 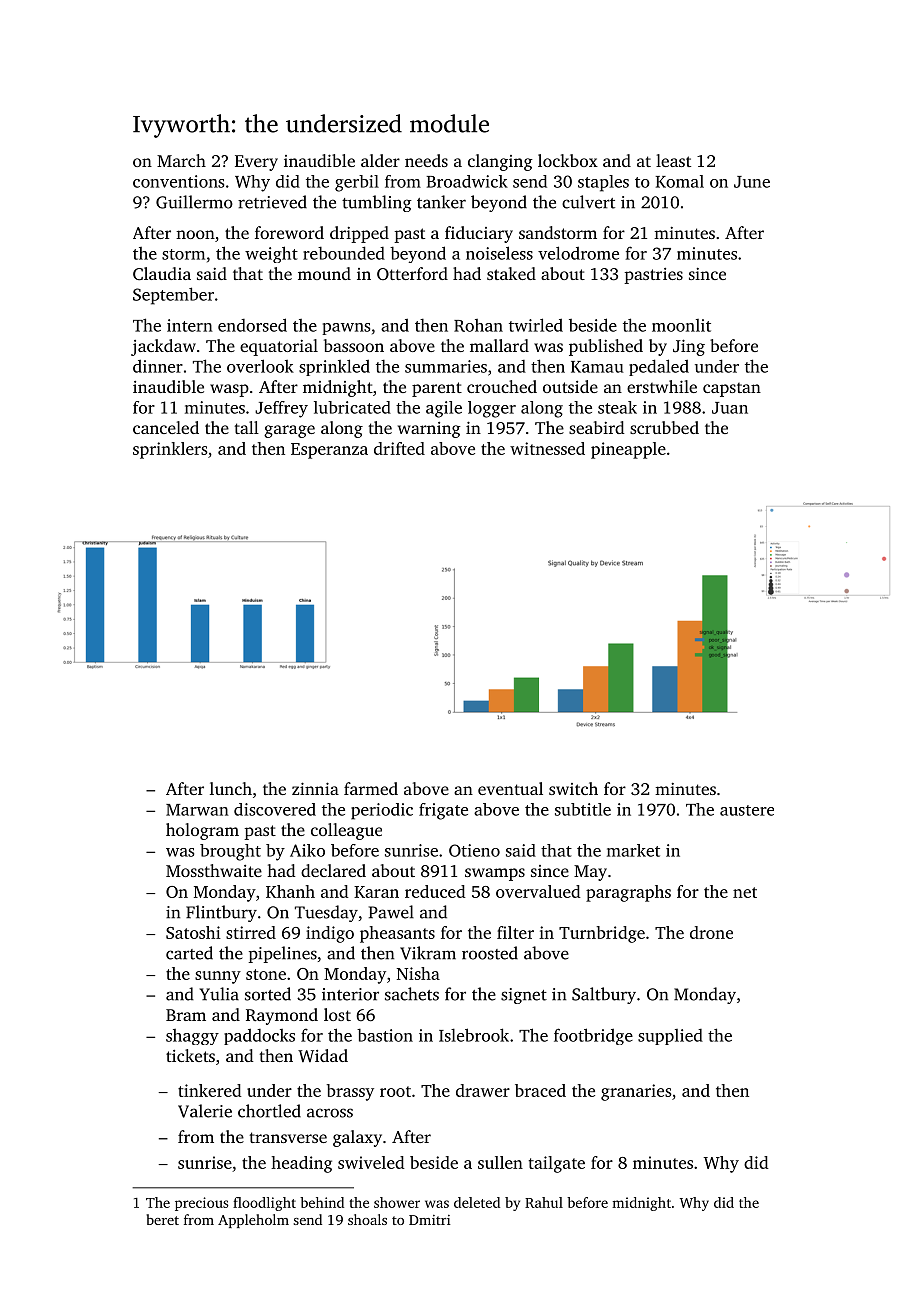 What do you see at coordinates (193, 932) in the image?
I see `Satoshi` at bounding box center [193, 932].
